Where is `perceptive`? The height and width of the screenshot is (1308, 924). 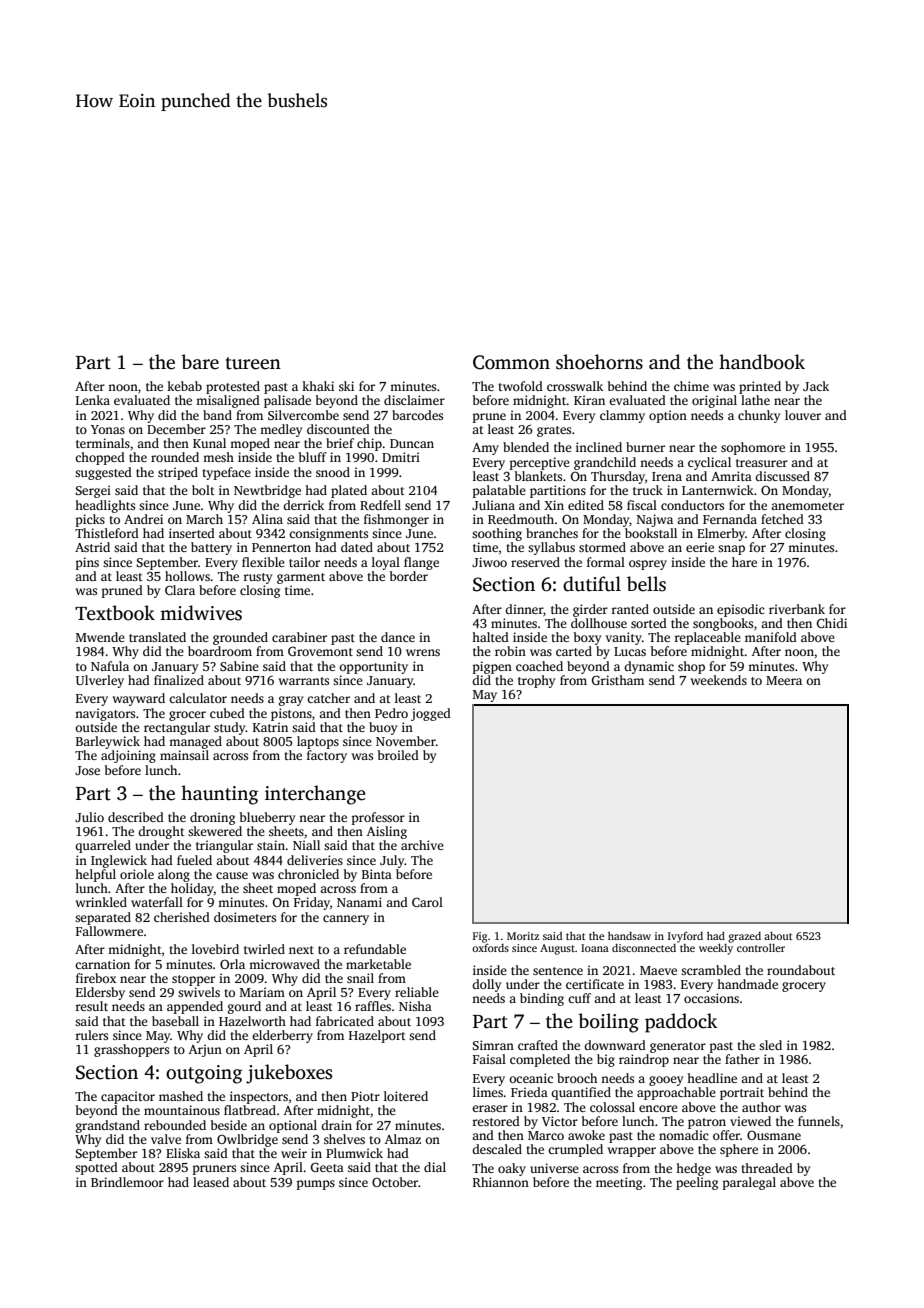
perceptive is located at coordinates (540, 463).
